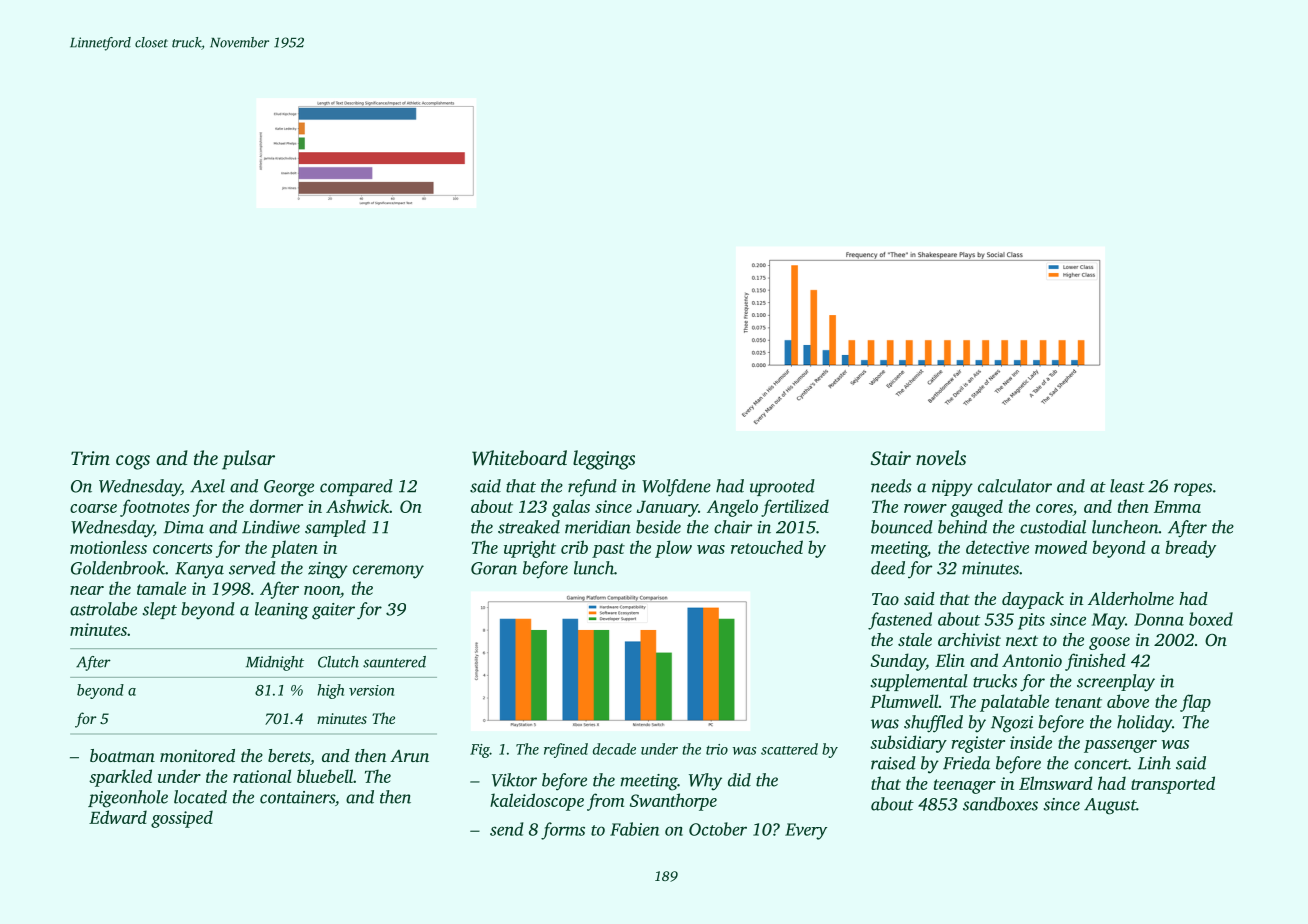 The width and height of the screenshot is (1308, 924). Describe the element at coordinates (891, 458) in the screenshot. I see `Stair` at that location.
